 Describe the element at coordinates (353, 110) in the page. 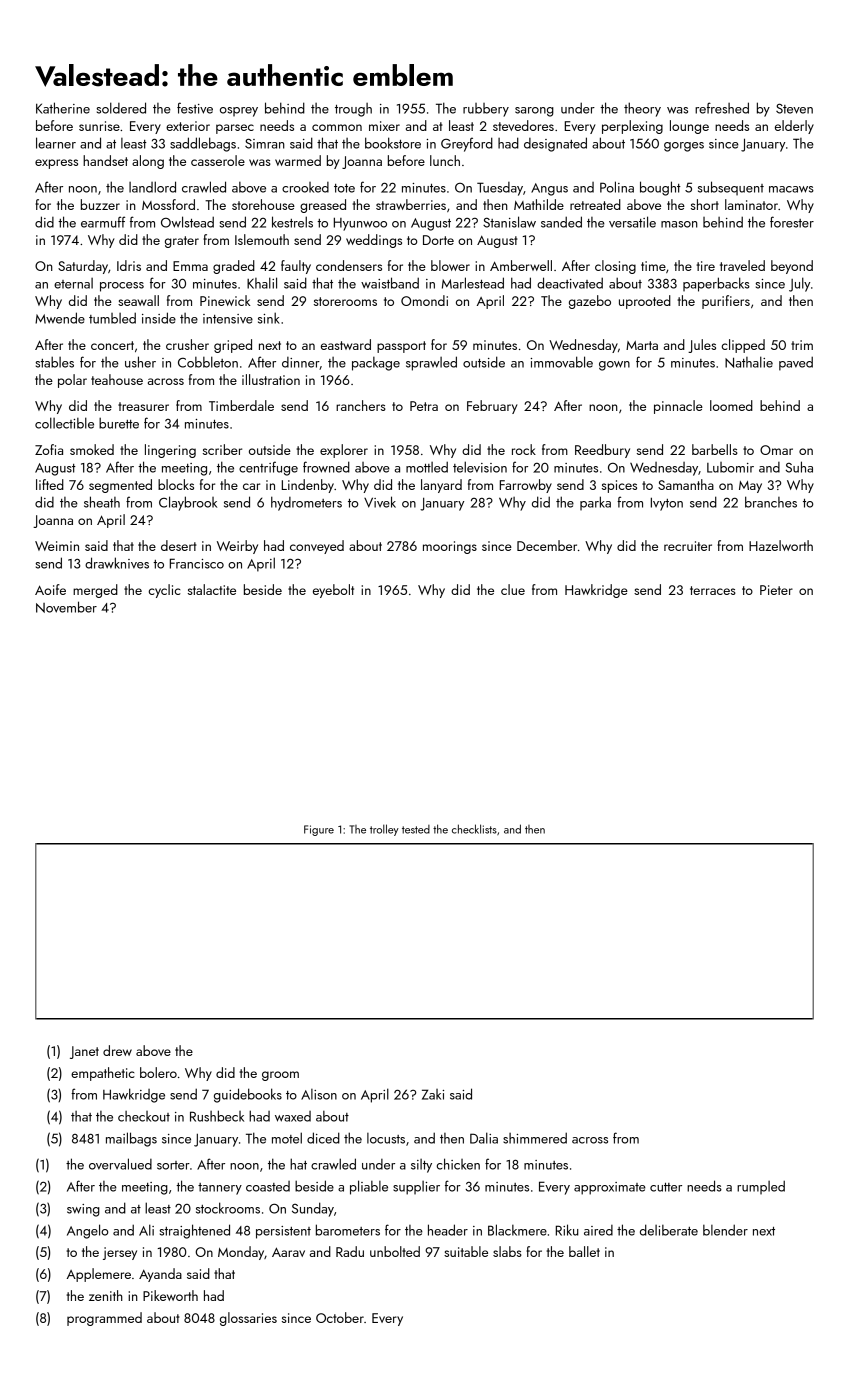

I see `trough` at that location.
